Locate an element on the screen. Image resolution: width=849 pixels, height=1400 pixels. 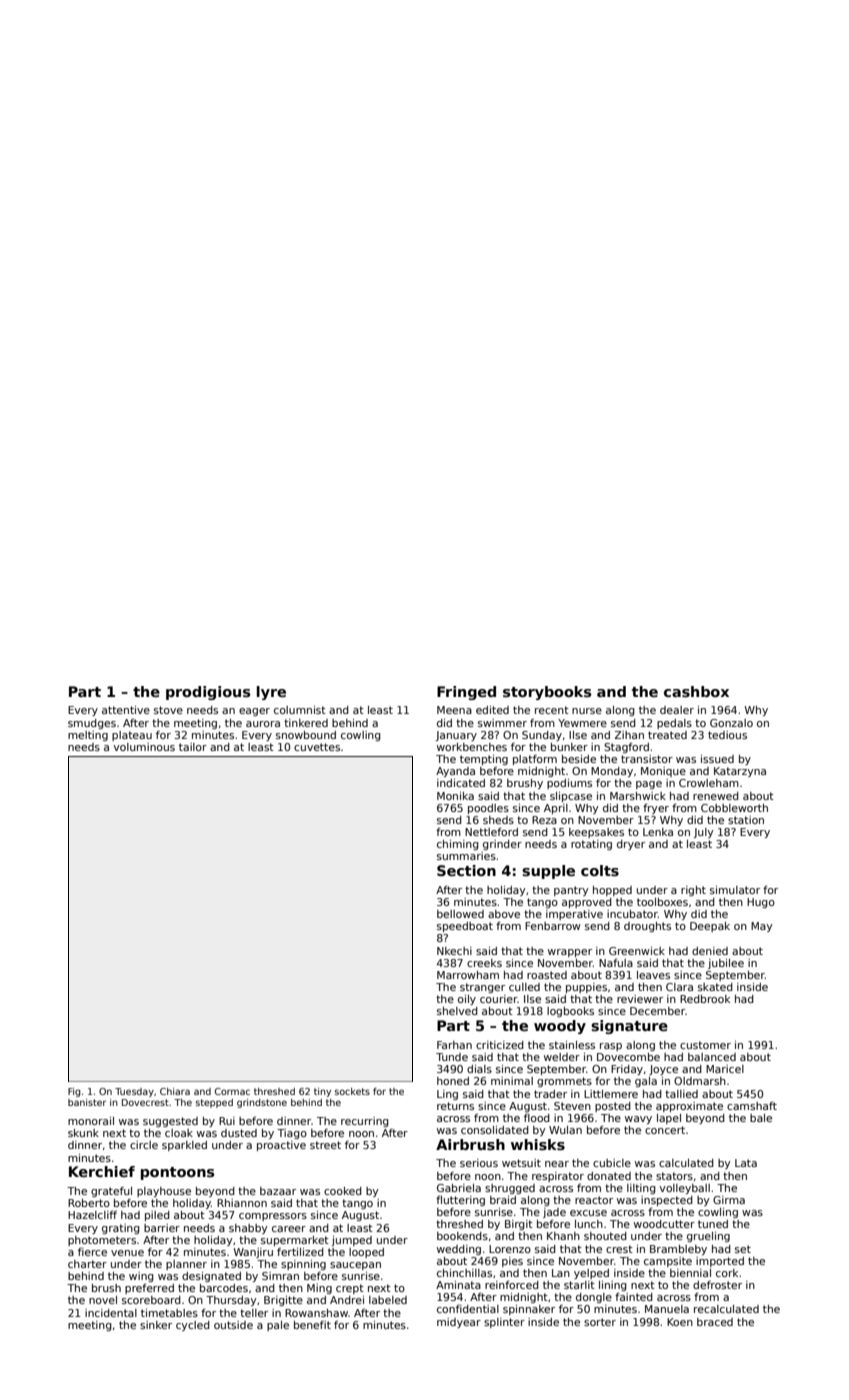
cycled is located at coordinates (193, 1326).
